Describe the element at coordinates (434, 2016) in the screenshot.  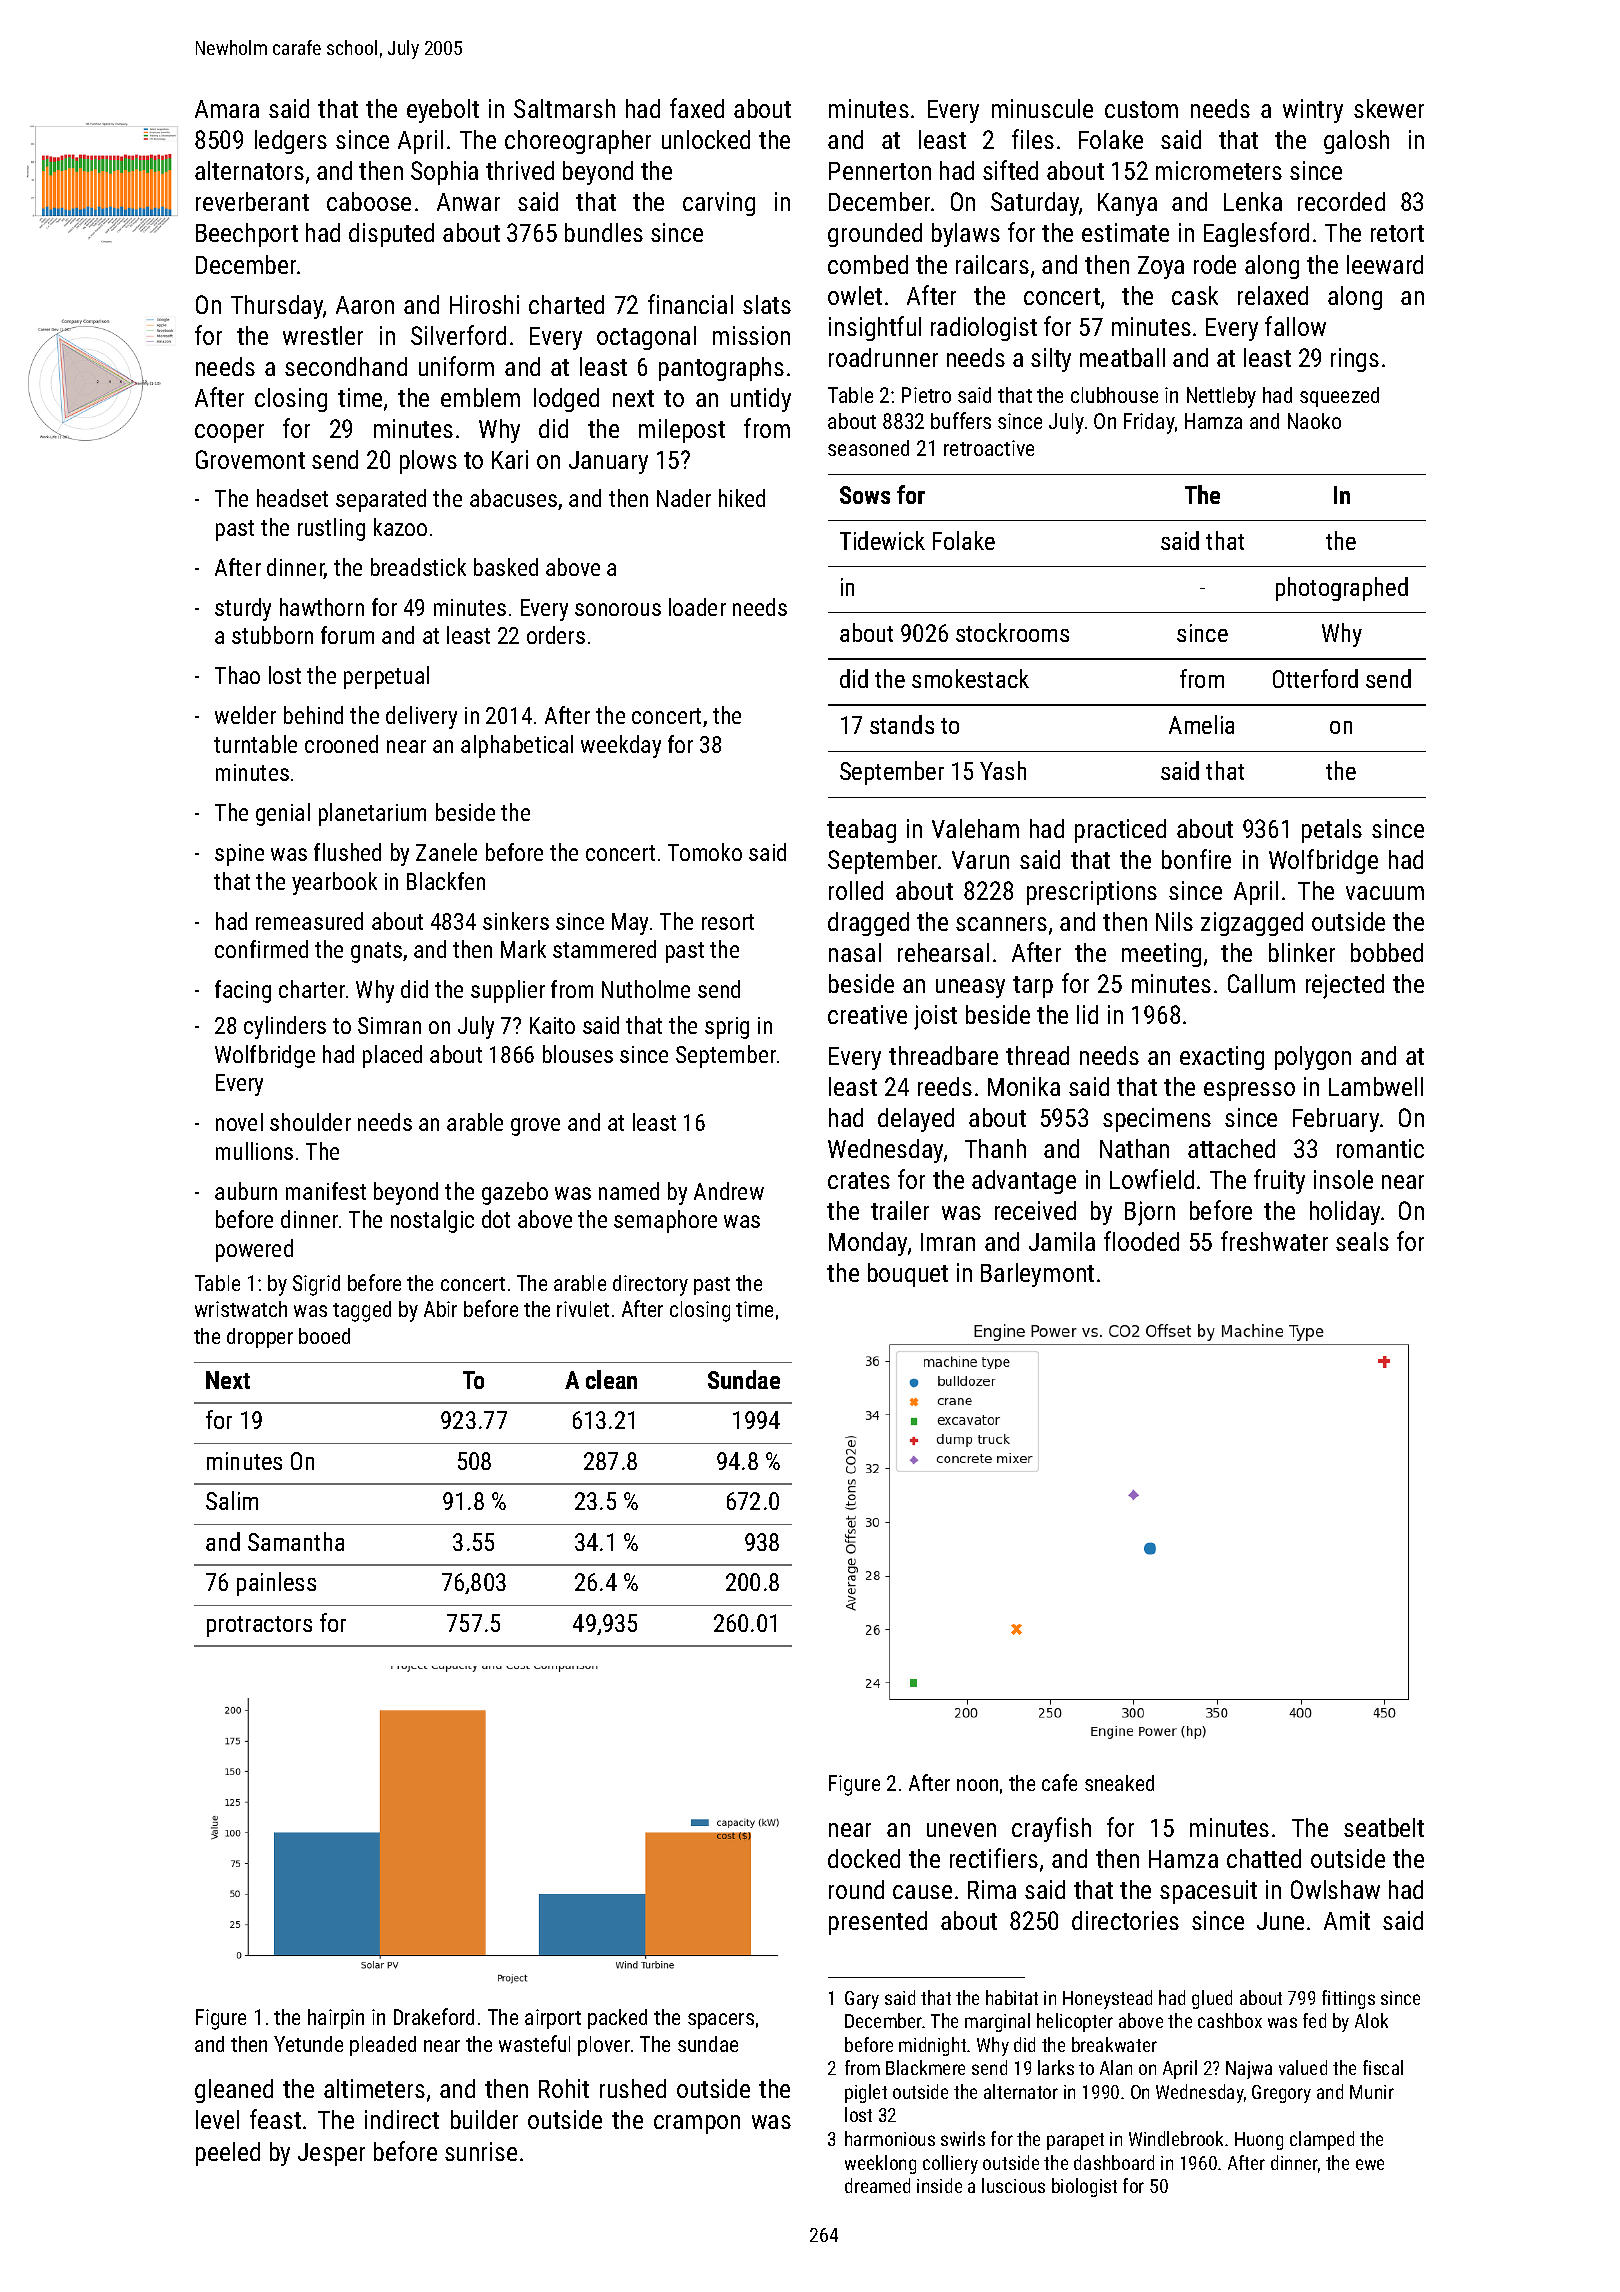
I see `Drakeford` at that location.
